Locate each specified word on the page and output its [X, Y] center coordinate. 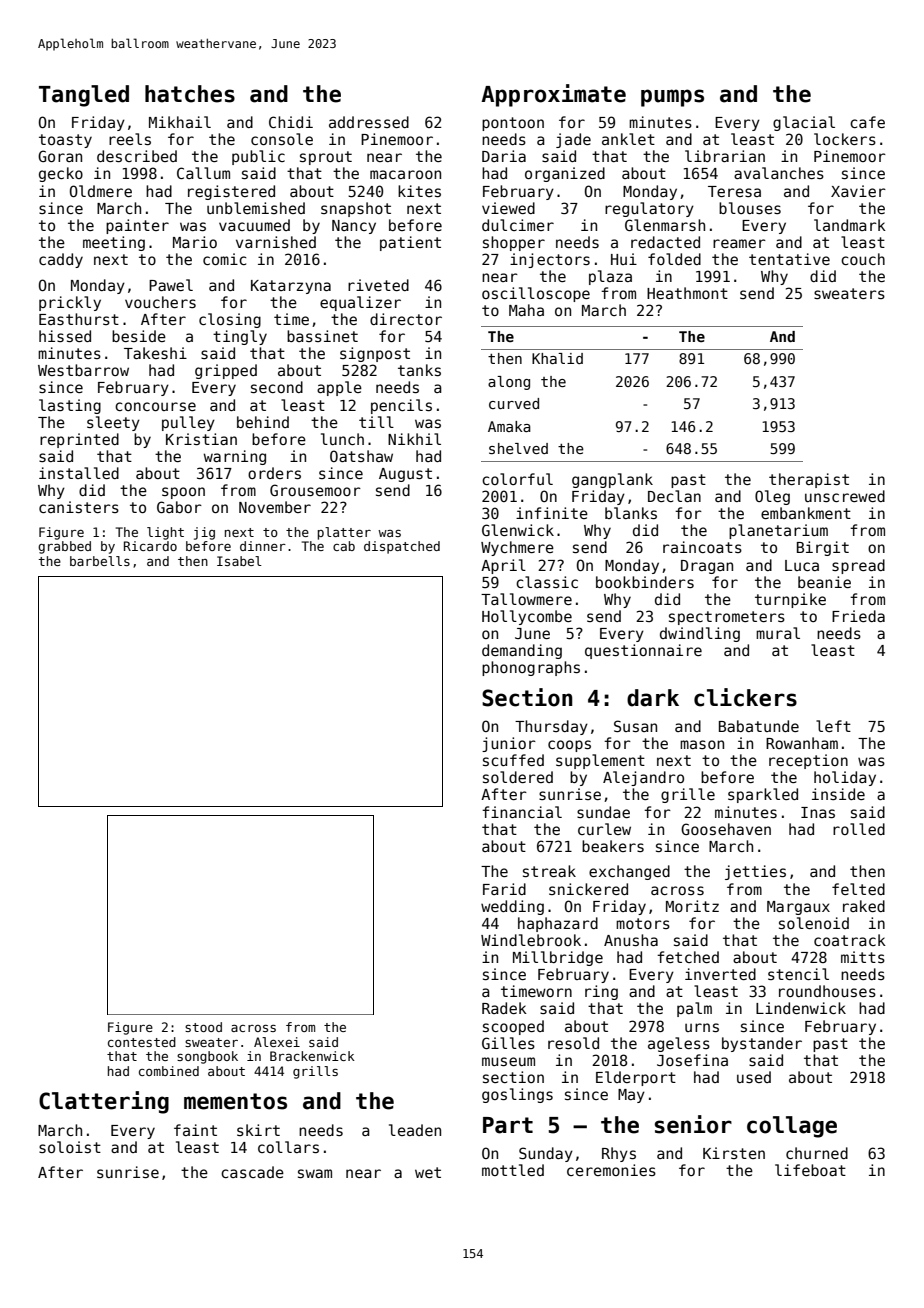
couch [863, 259]
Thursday [551, 727]
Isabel [239, 561]
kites [419, 191]
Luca [802, 565]
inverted [720, 974]
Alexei [277, 1042]
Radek [504, 1008]
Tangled [84, 96]
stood [203, 1027]
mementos [235, 1101]
